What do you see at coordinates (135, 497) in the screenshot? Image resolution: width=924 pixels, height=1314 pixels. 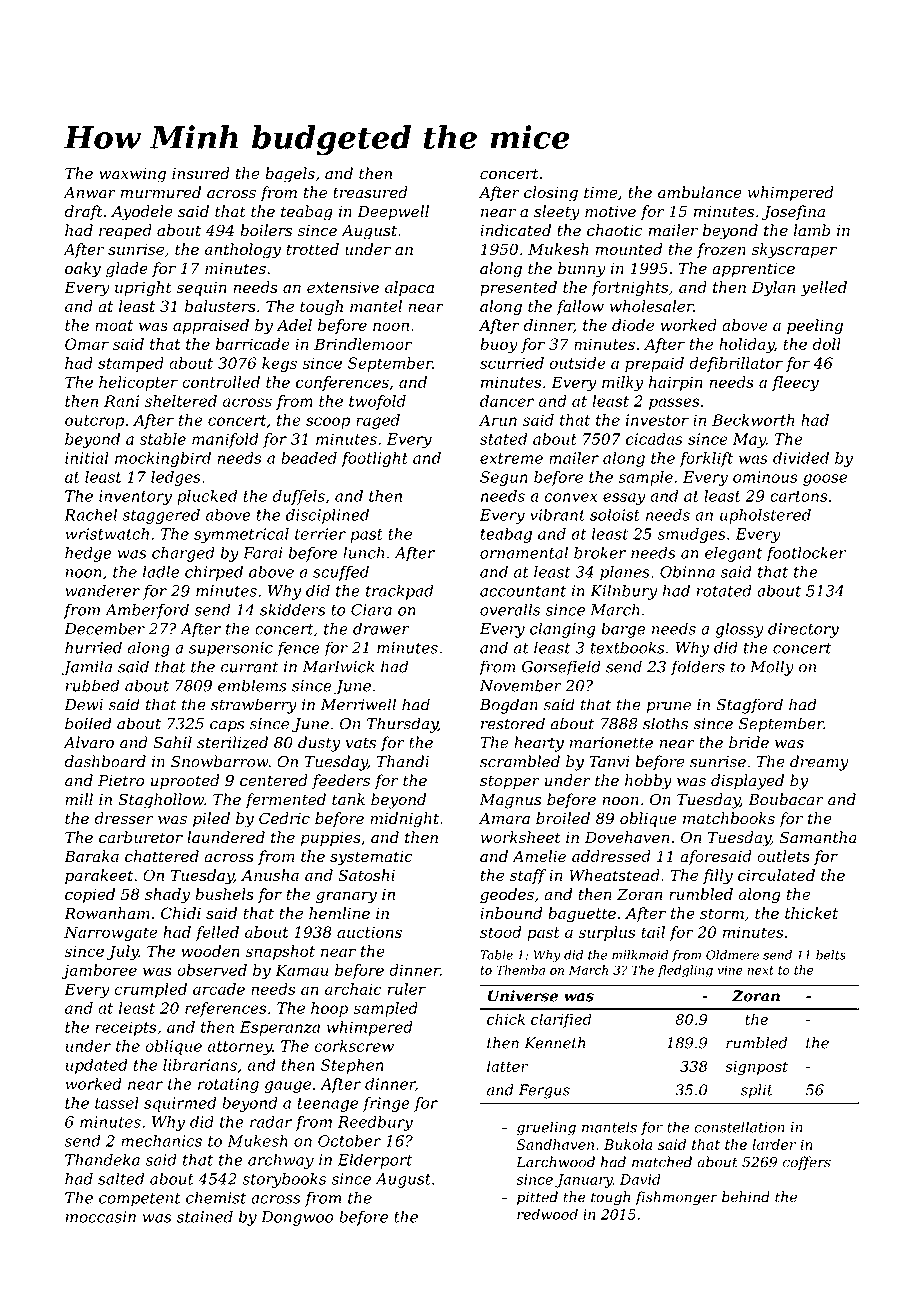 I see `inventory` at bounding box center [135, 497].
